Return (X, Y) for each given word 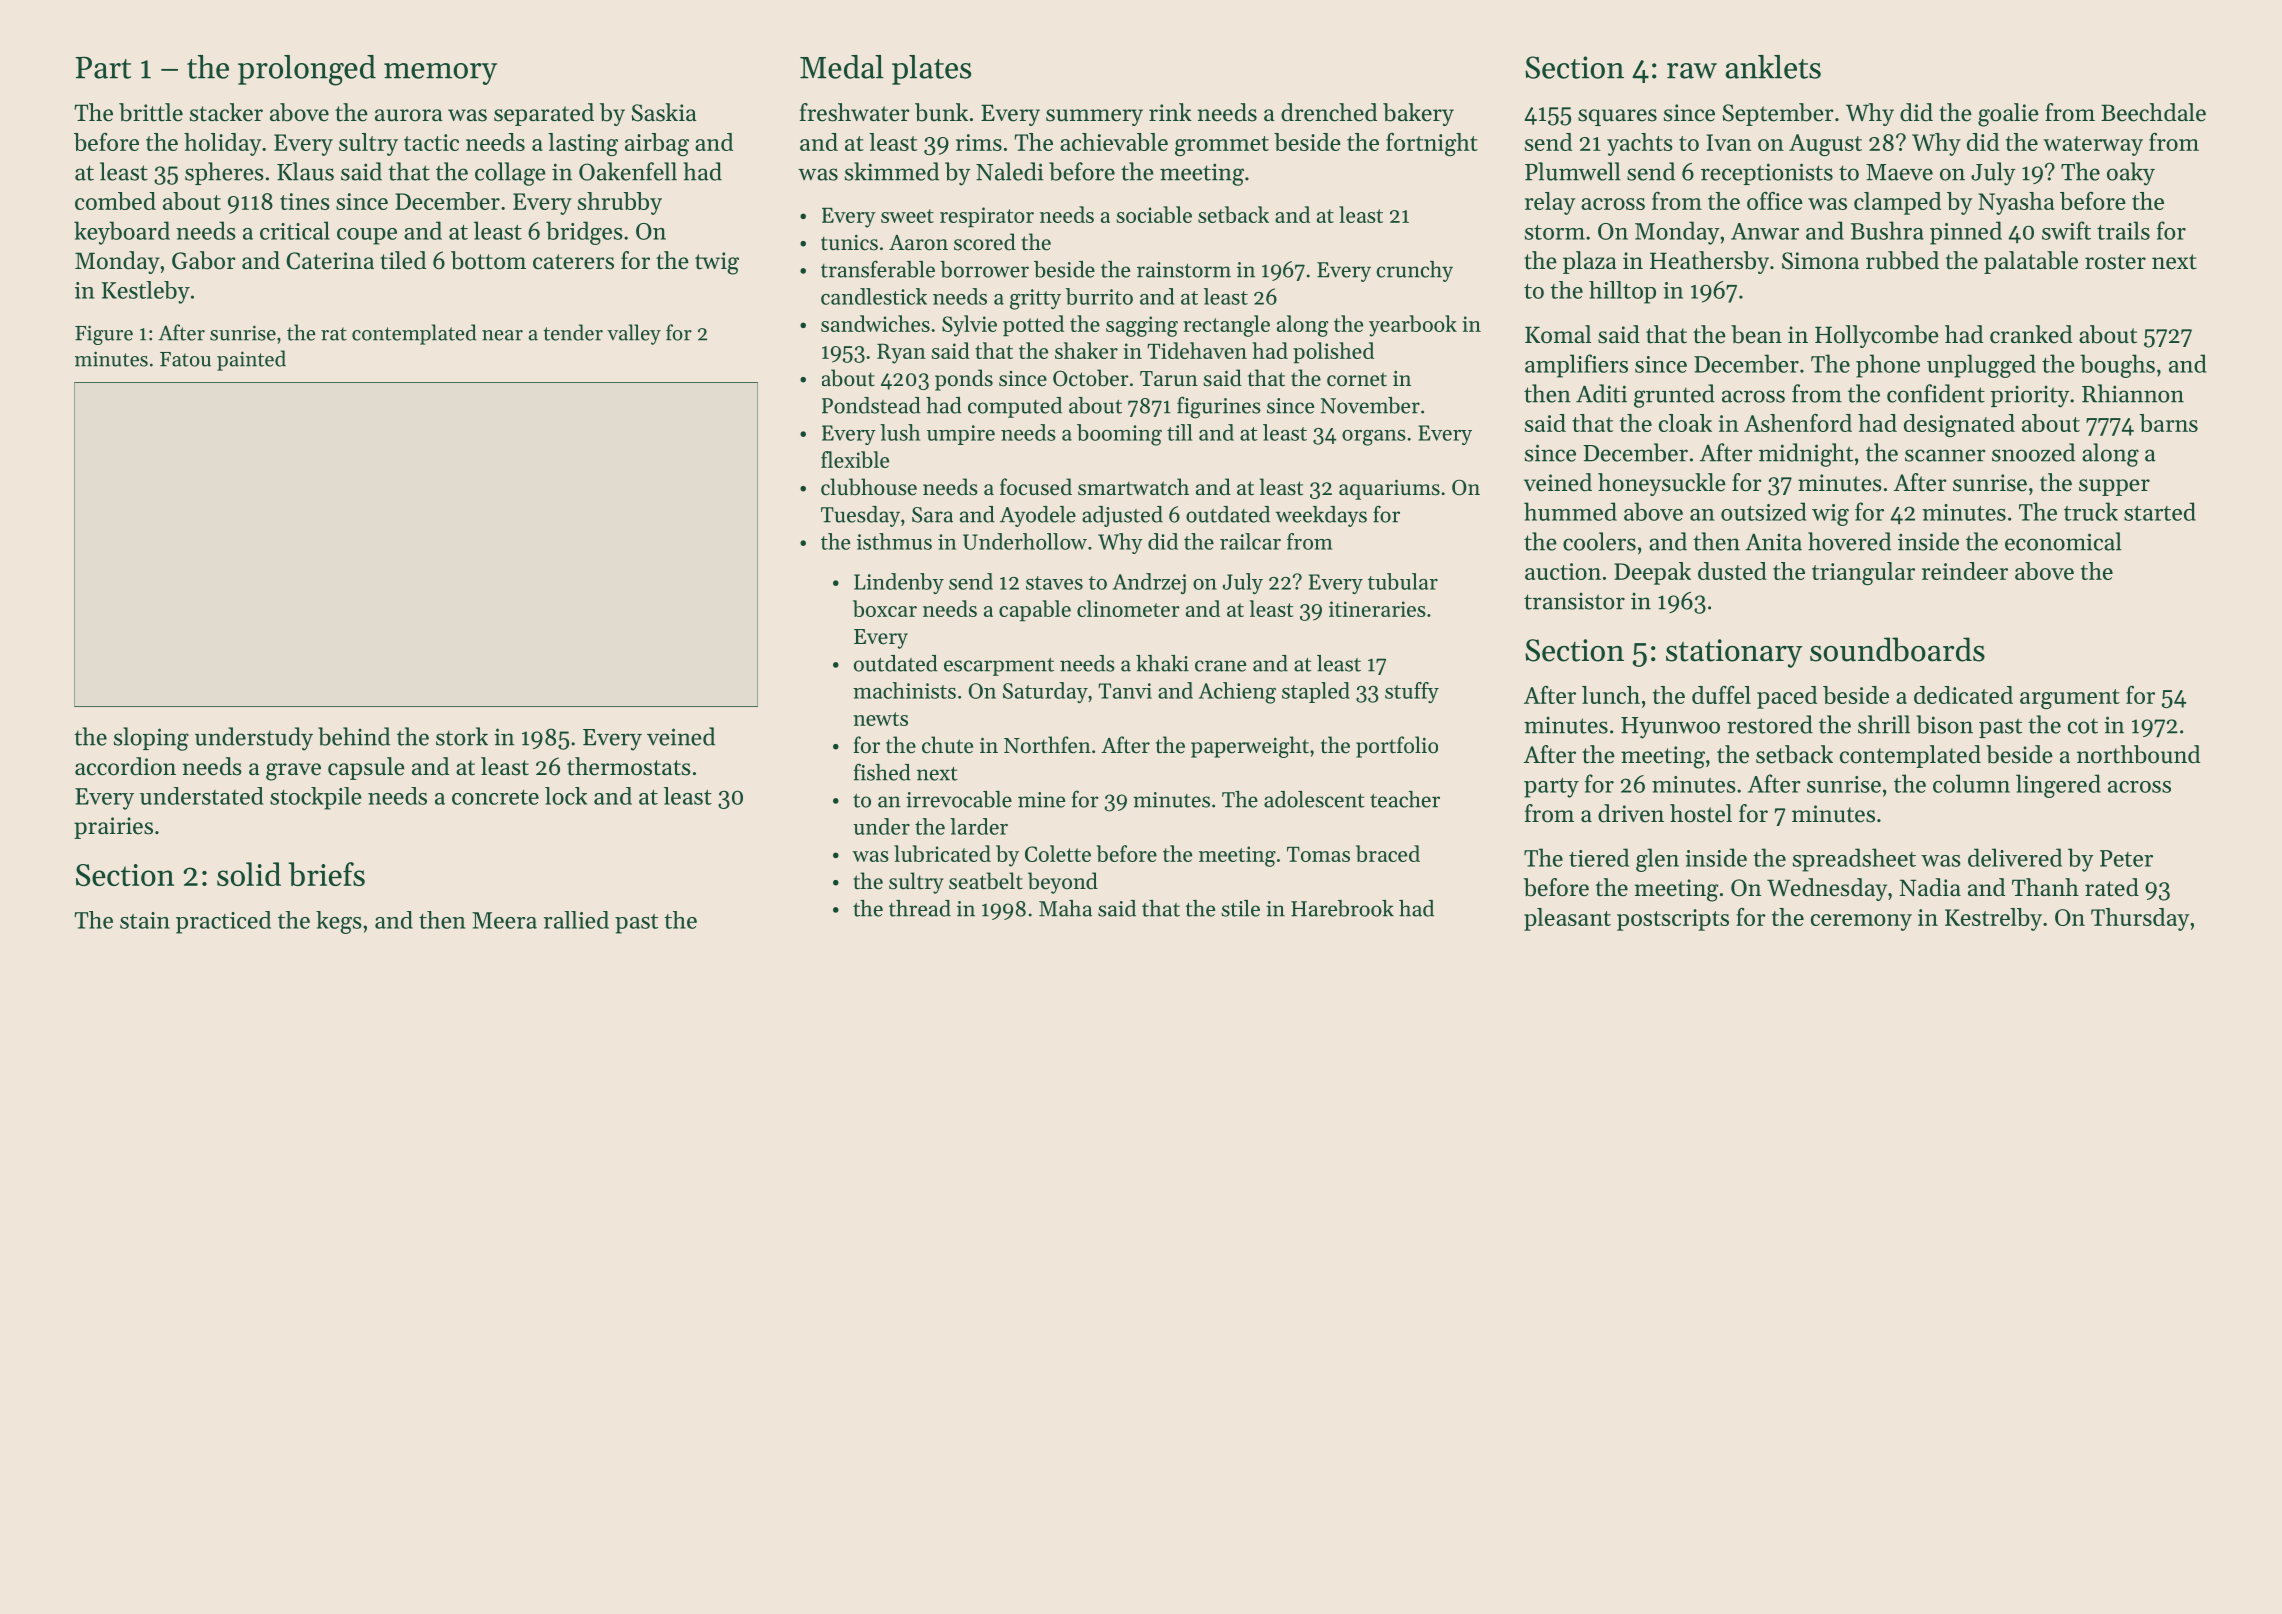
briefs (326, 874)
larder (979, 826)
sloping (151, 739)
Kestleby (146, 292)
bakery (1418, 114)
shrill (1884, 724)
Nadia (1930, 887)
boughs (2117, 366)
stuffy (1412, 692)
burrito (1099, 296)
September (1778, 114)
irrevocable (959, 799)
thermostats (629, 766)
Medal (842, 67)
